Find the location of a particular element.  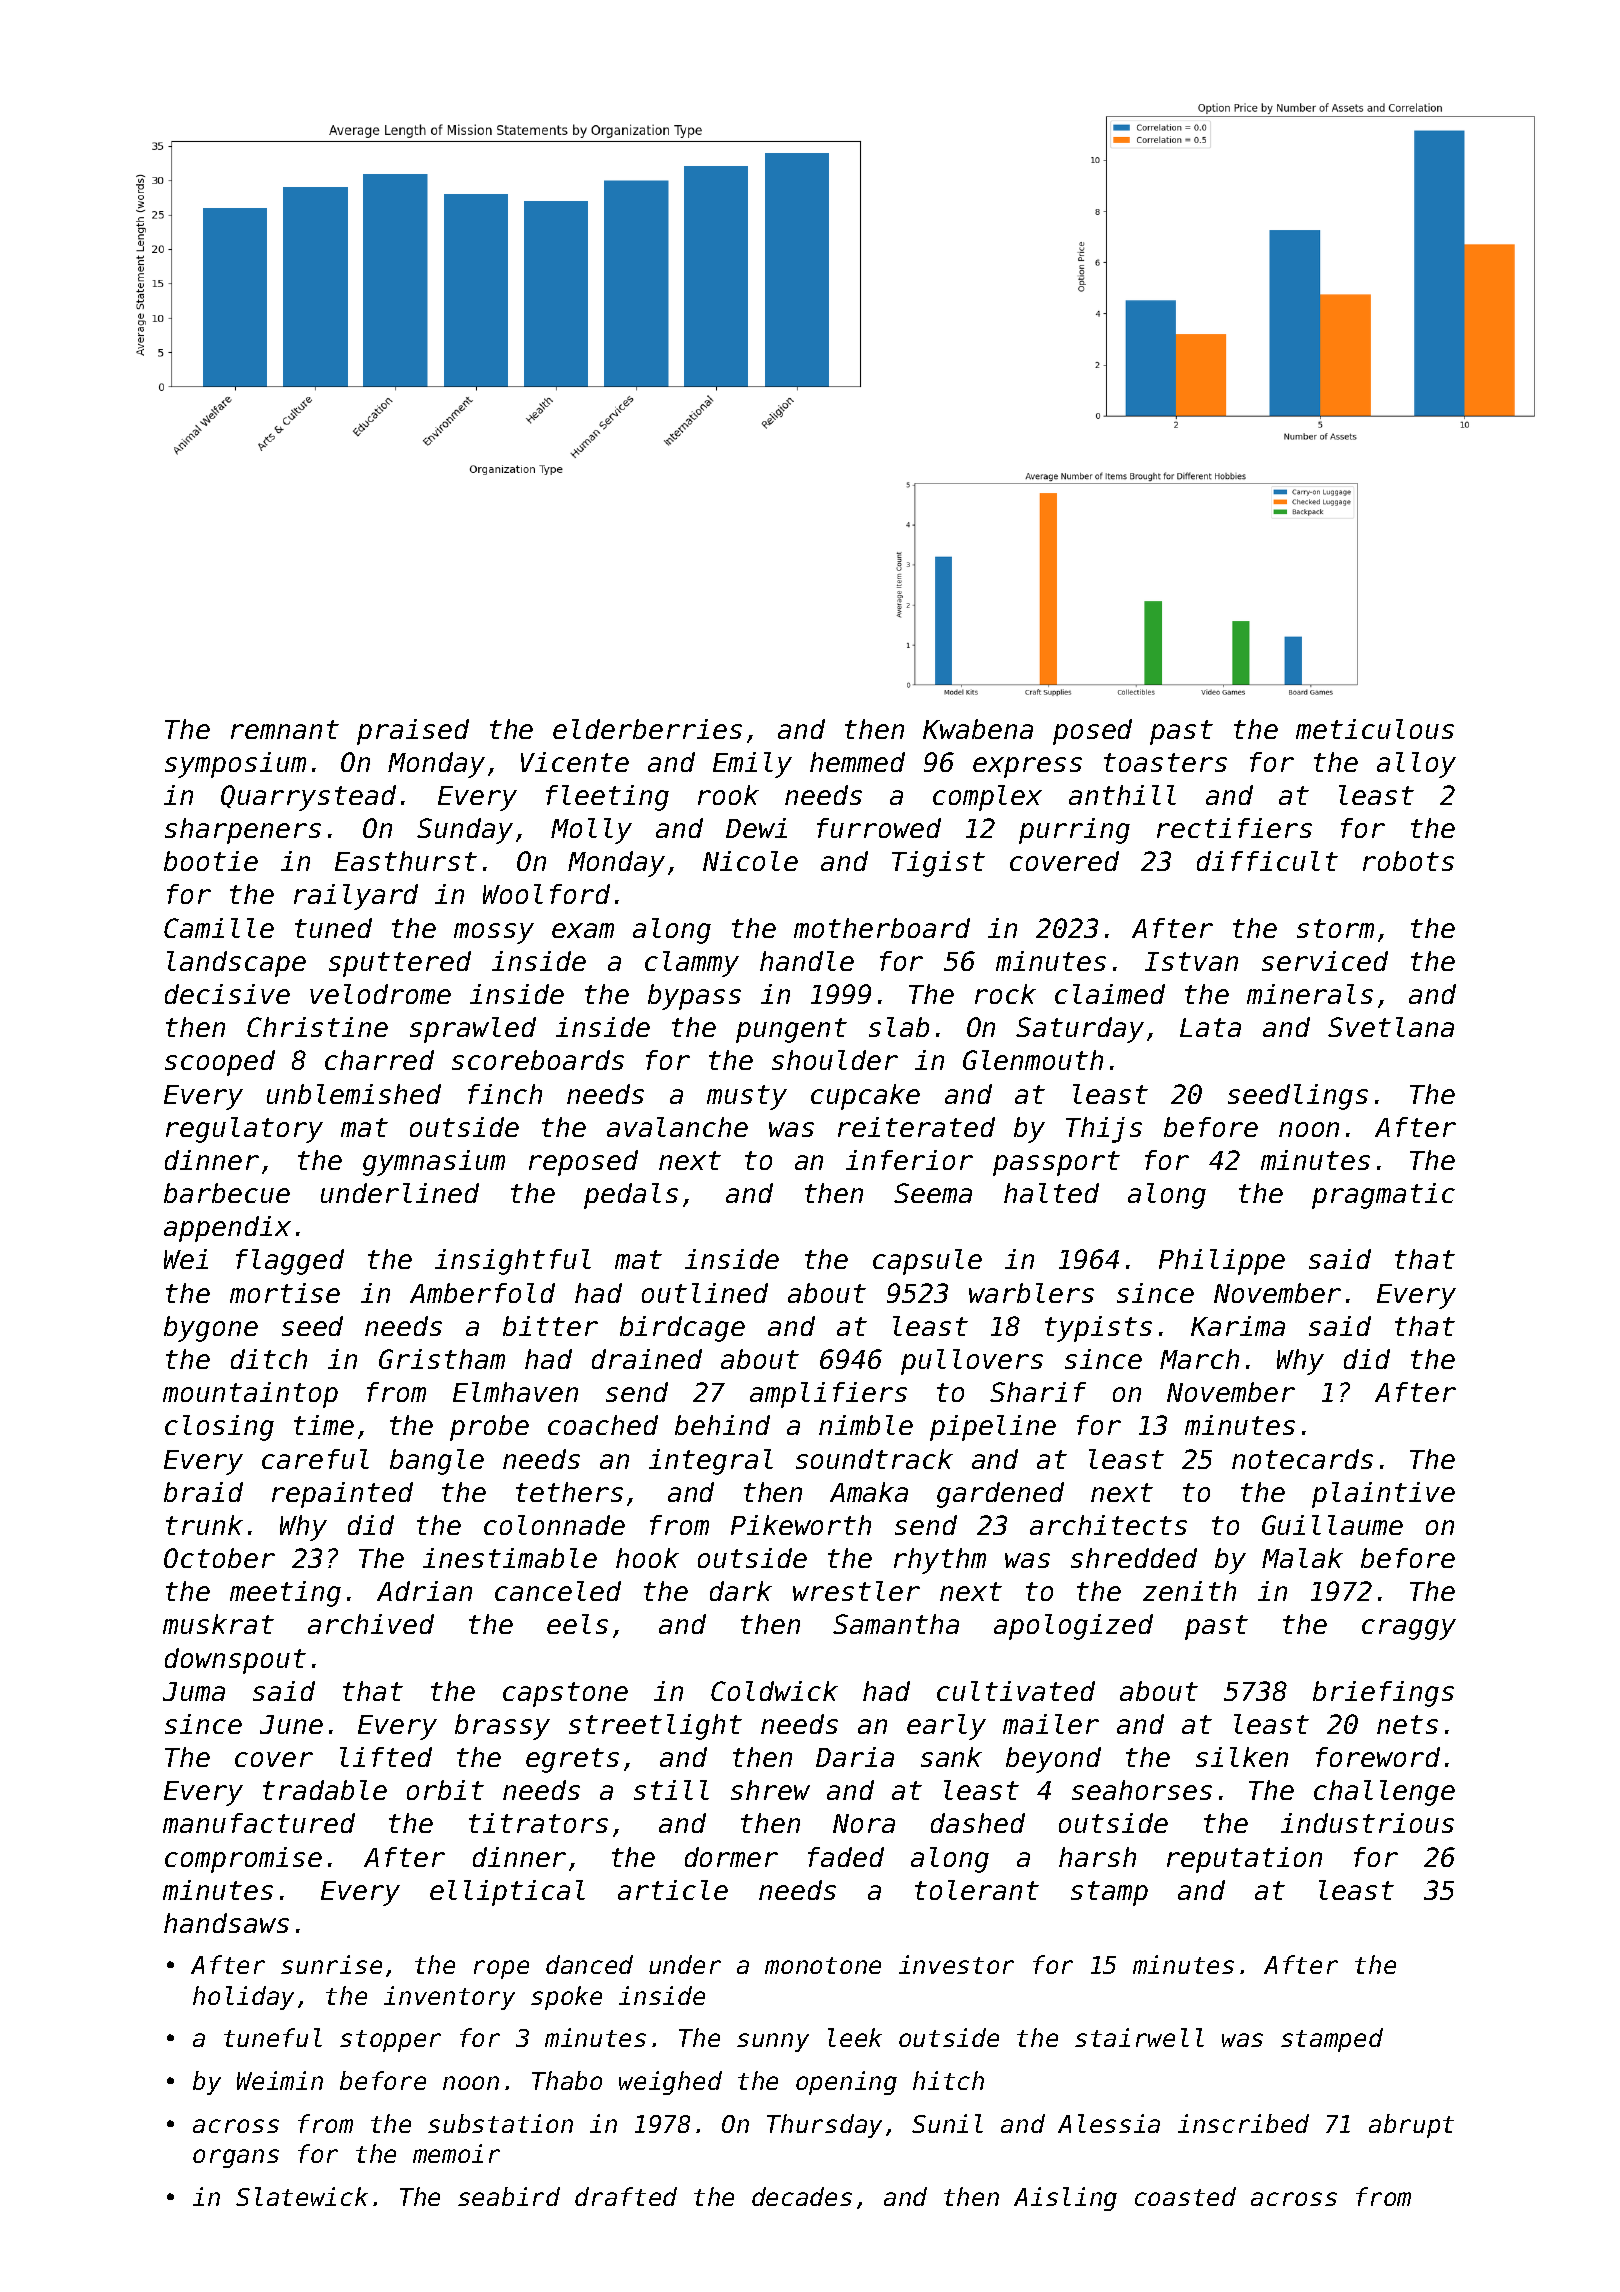

bygone is located at coordinates (211, 1329).
